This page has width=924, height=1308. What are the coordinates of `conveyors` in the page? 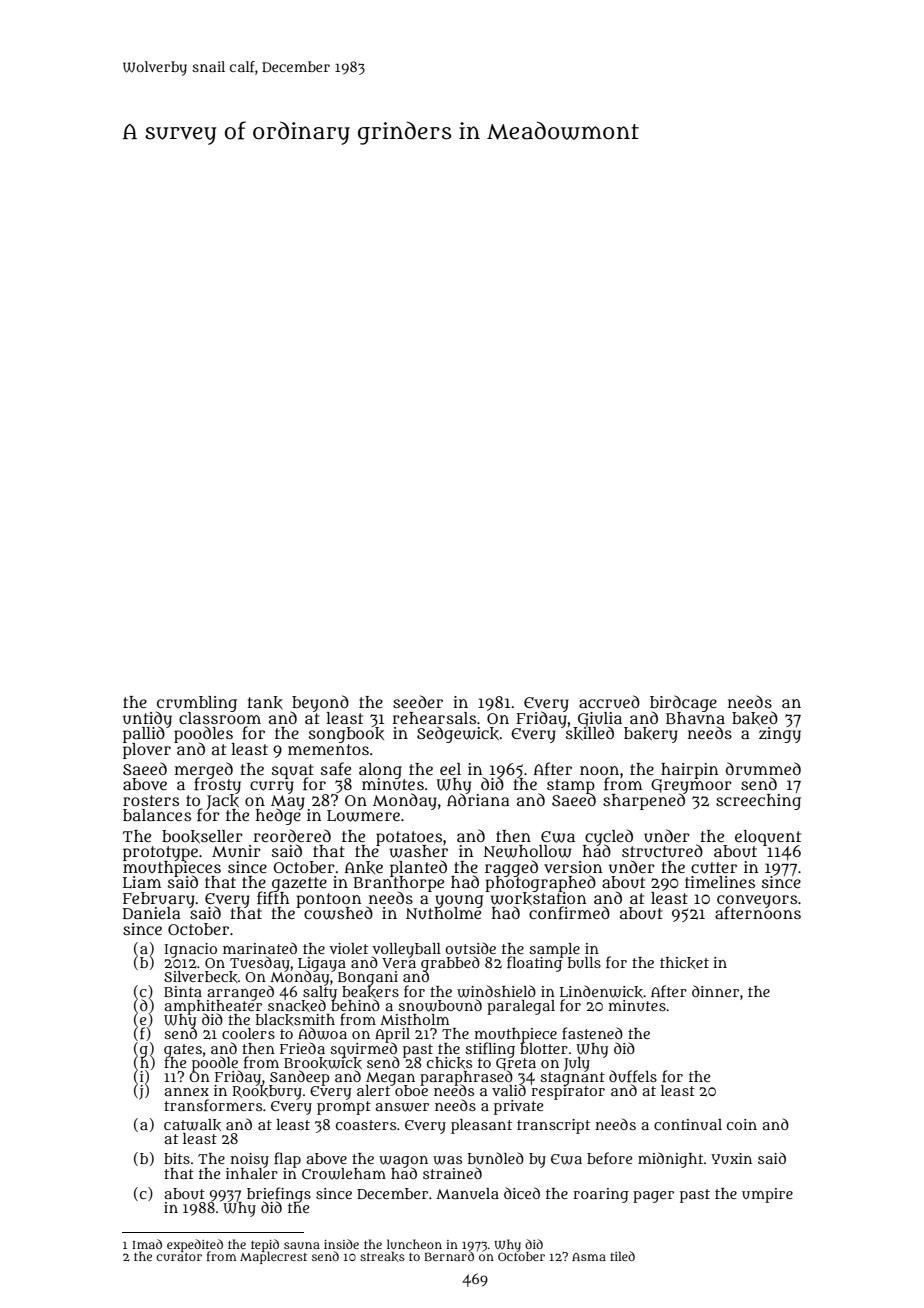 It's located at (757, 901).
